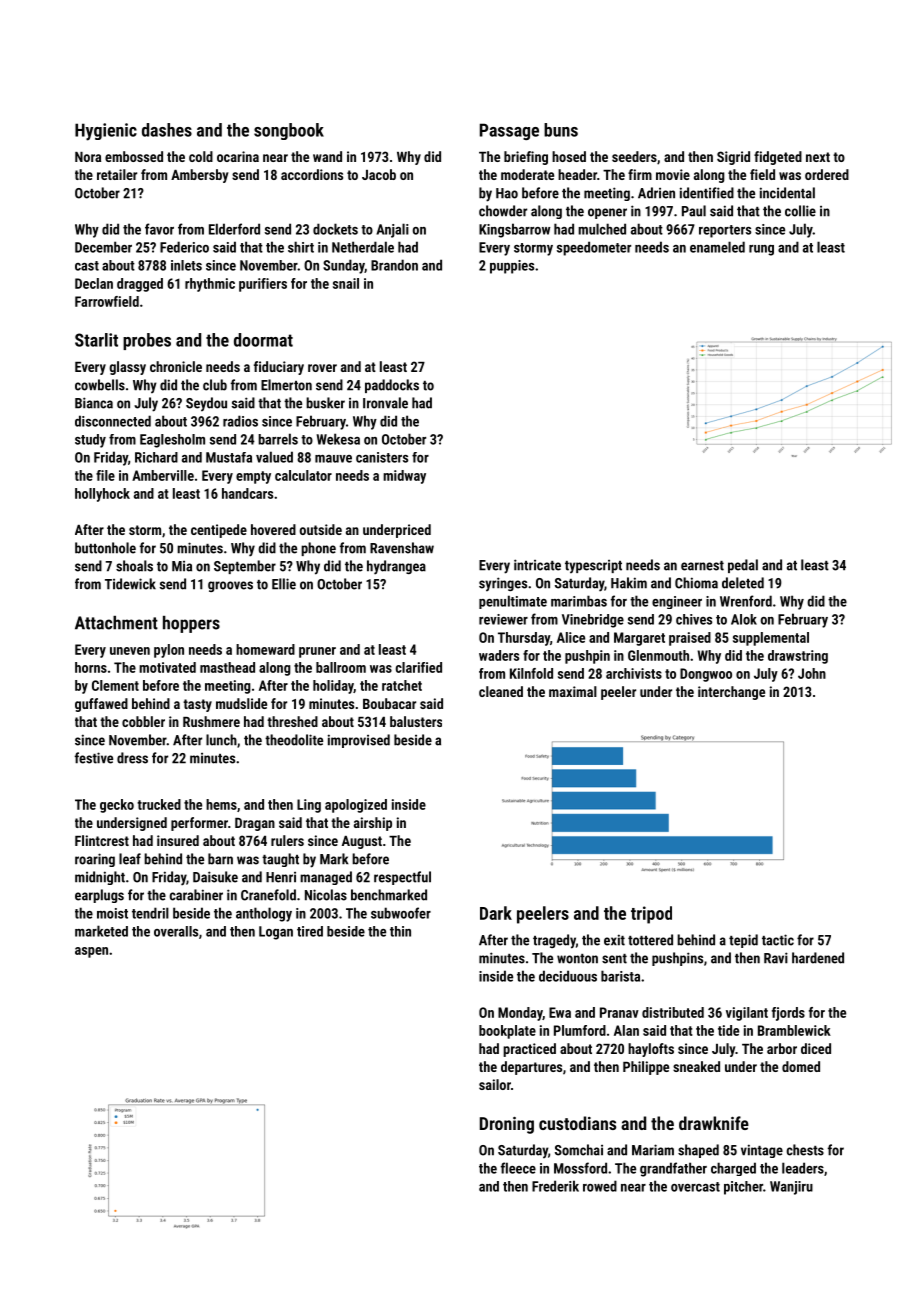 Image resolution: width=924 pixels, height=1308 pixels. Describe the element at coordinates (321, 529) in the image. I see `outside` at that location.
